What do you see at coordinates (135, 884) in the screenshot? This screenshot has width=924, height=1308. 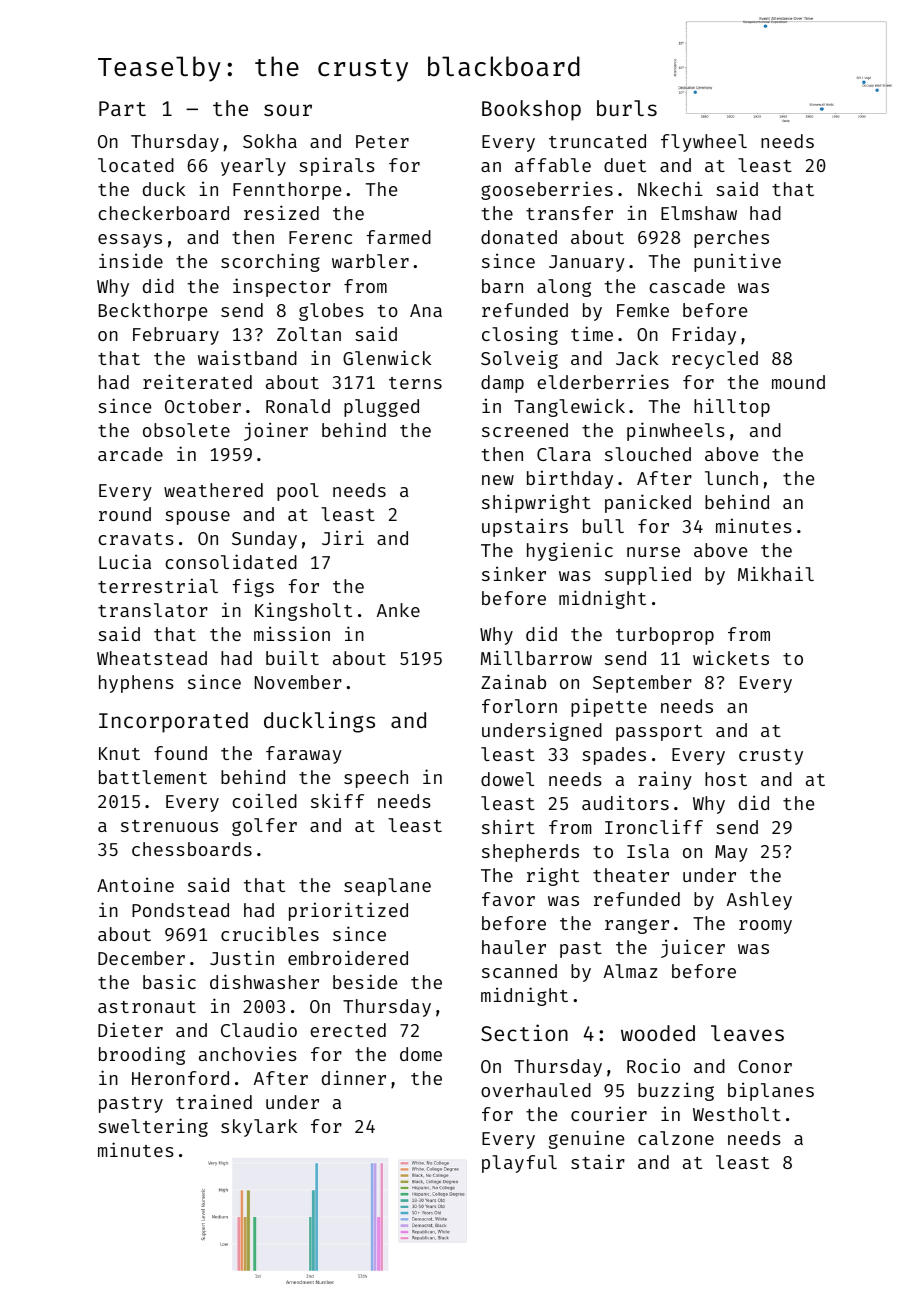 I see `Antoine` at bounding box center [135, 884].
